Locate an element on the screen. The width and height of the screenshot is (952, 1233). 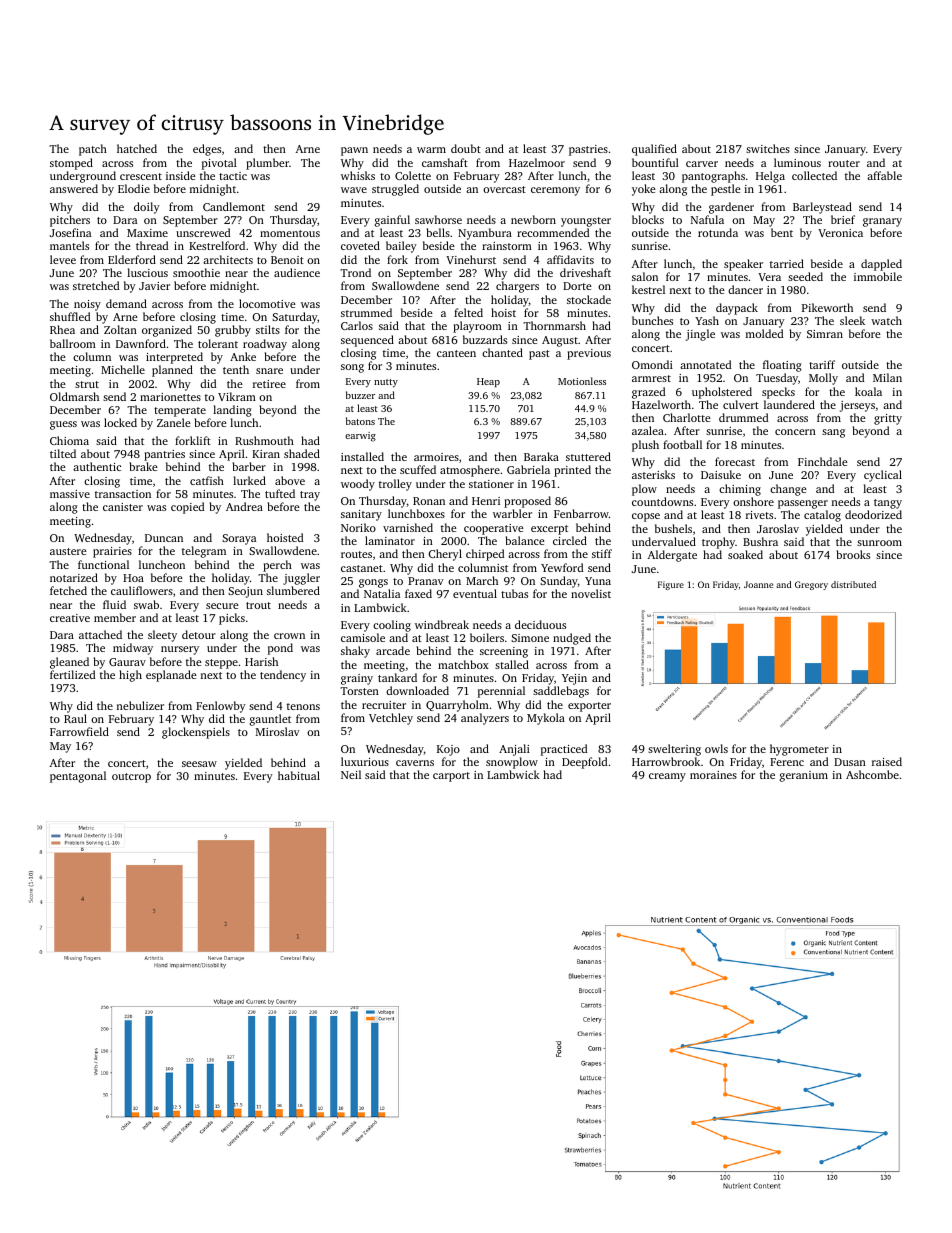
strut is located at coordinates (87, 384).
